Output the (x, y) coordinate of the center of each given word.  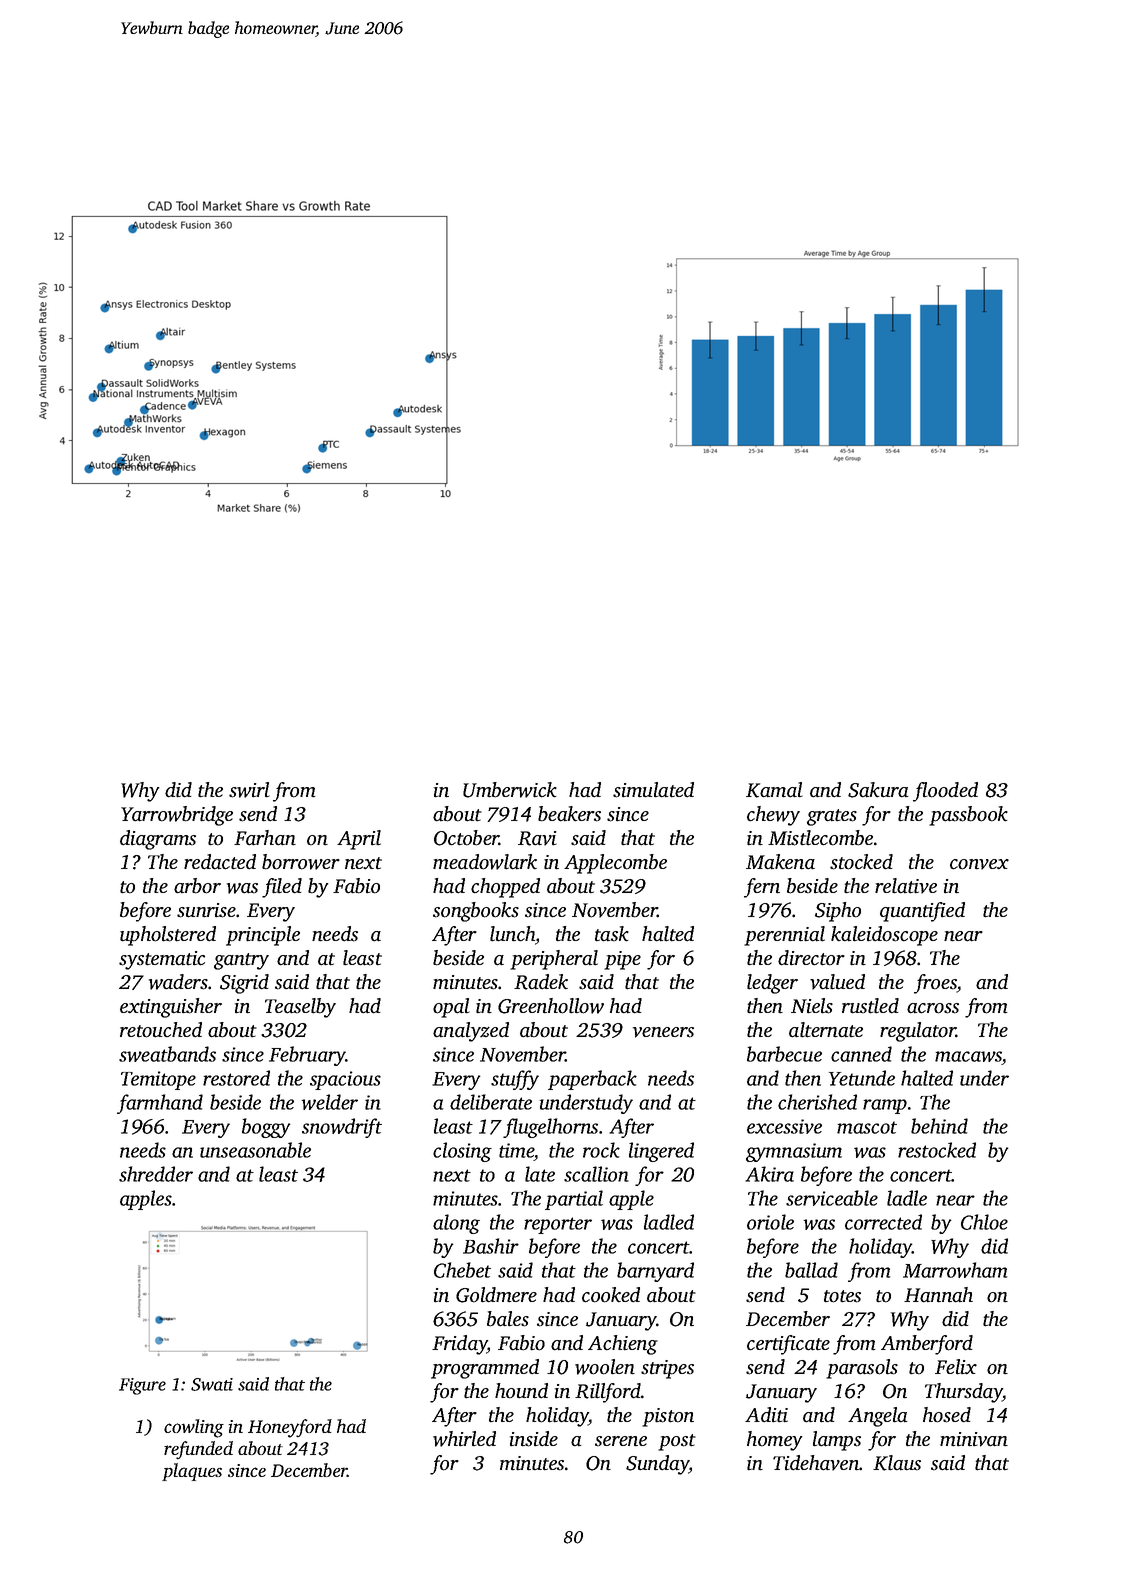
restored (236, 1078)
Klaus (897, 1463)
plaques (192, 1472)
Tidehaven (816, 1463)
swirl (249, 790)
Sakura (878, 790)
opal (451, 1008)
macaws (968, 1056)
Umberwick (510, 790)
